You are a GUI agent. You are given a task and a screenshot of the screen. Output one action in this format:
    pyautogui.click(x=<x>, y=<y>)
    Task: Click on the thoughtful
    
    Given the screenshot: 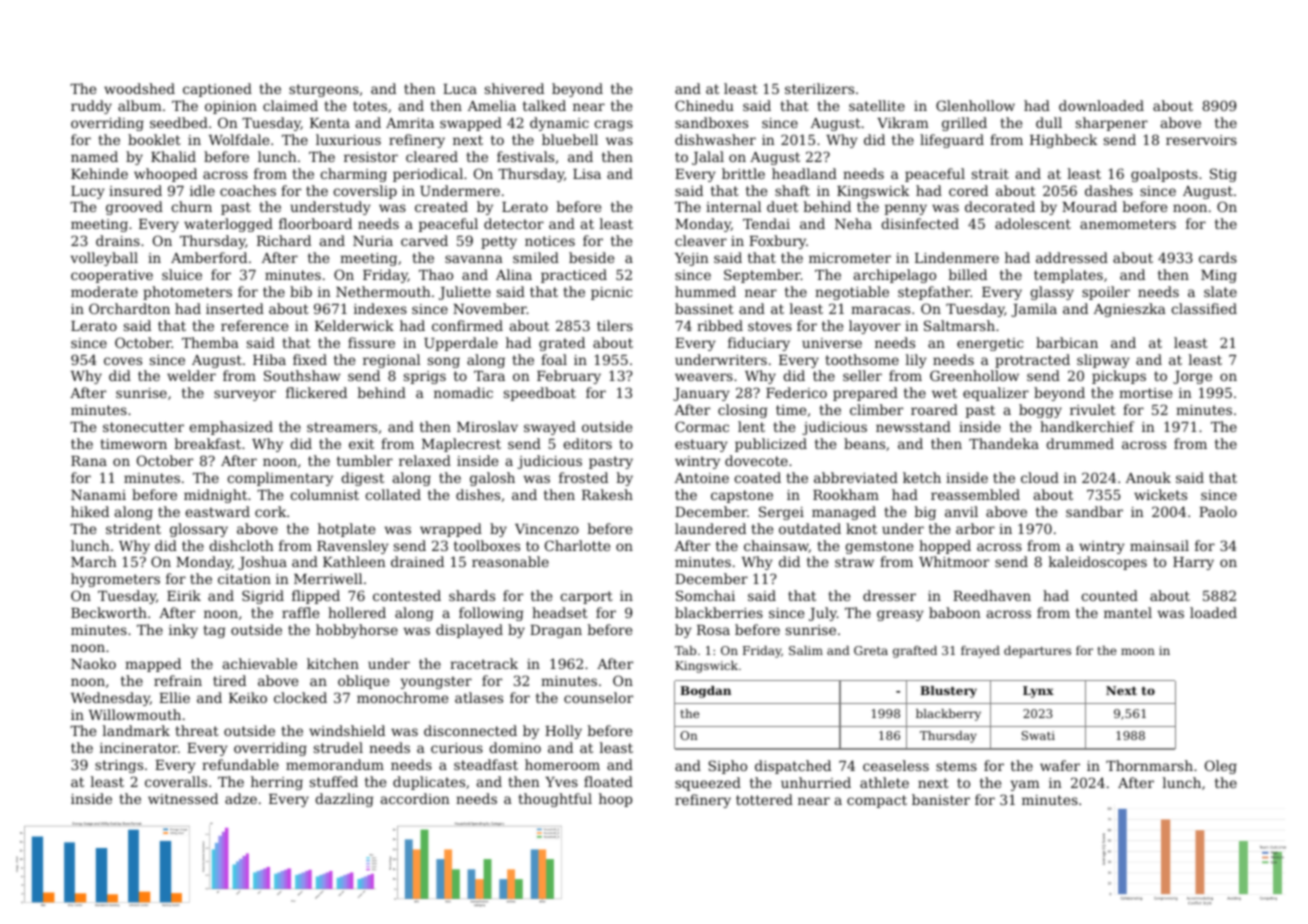 What is the action you would take?
    pyautogui.click(x=555, y=800)
